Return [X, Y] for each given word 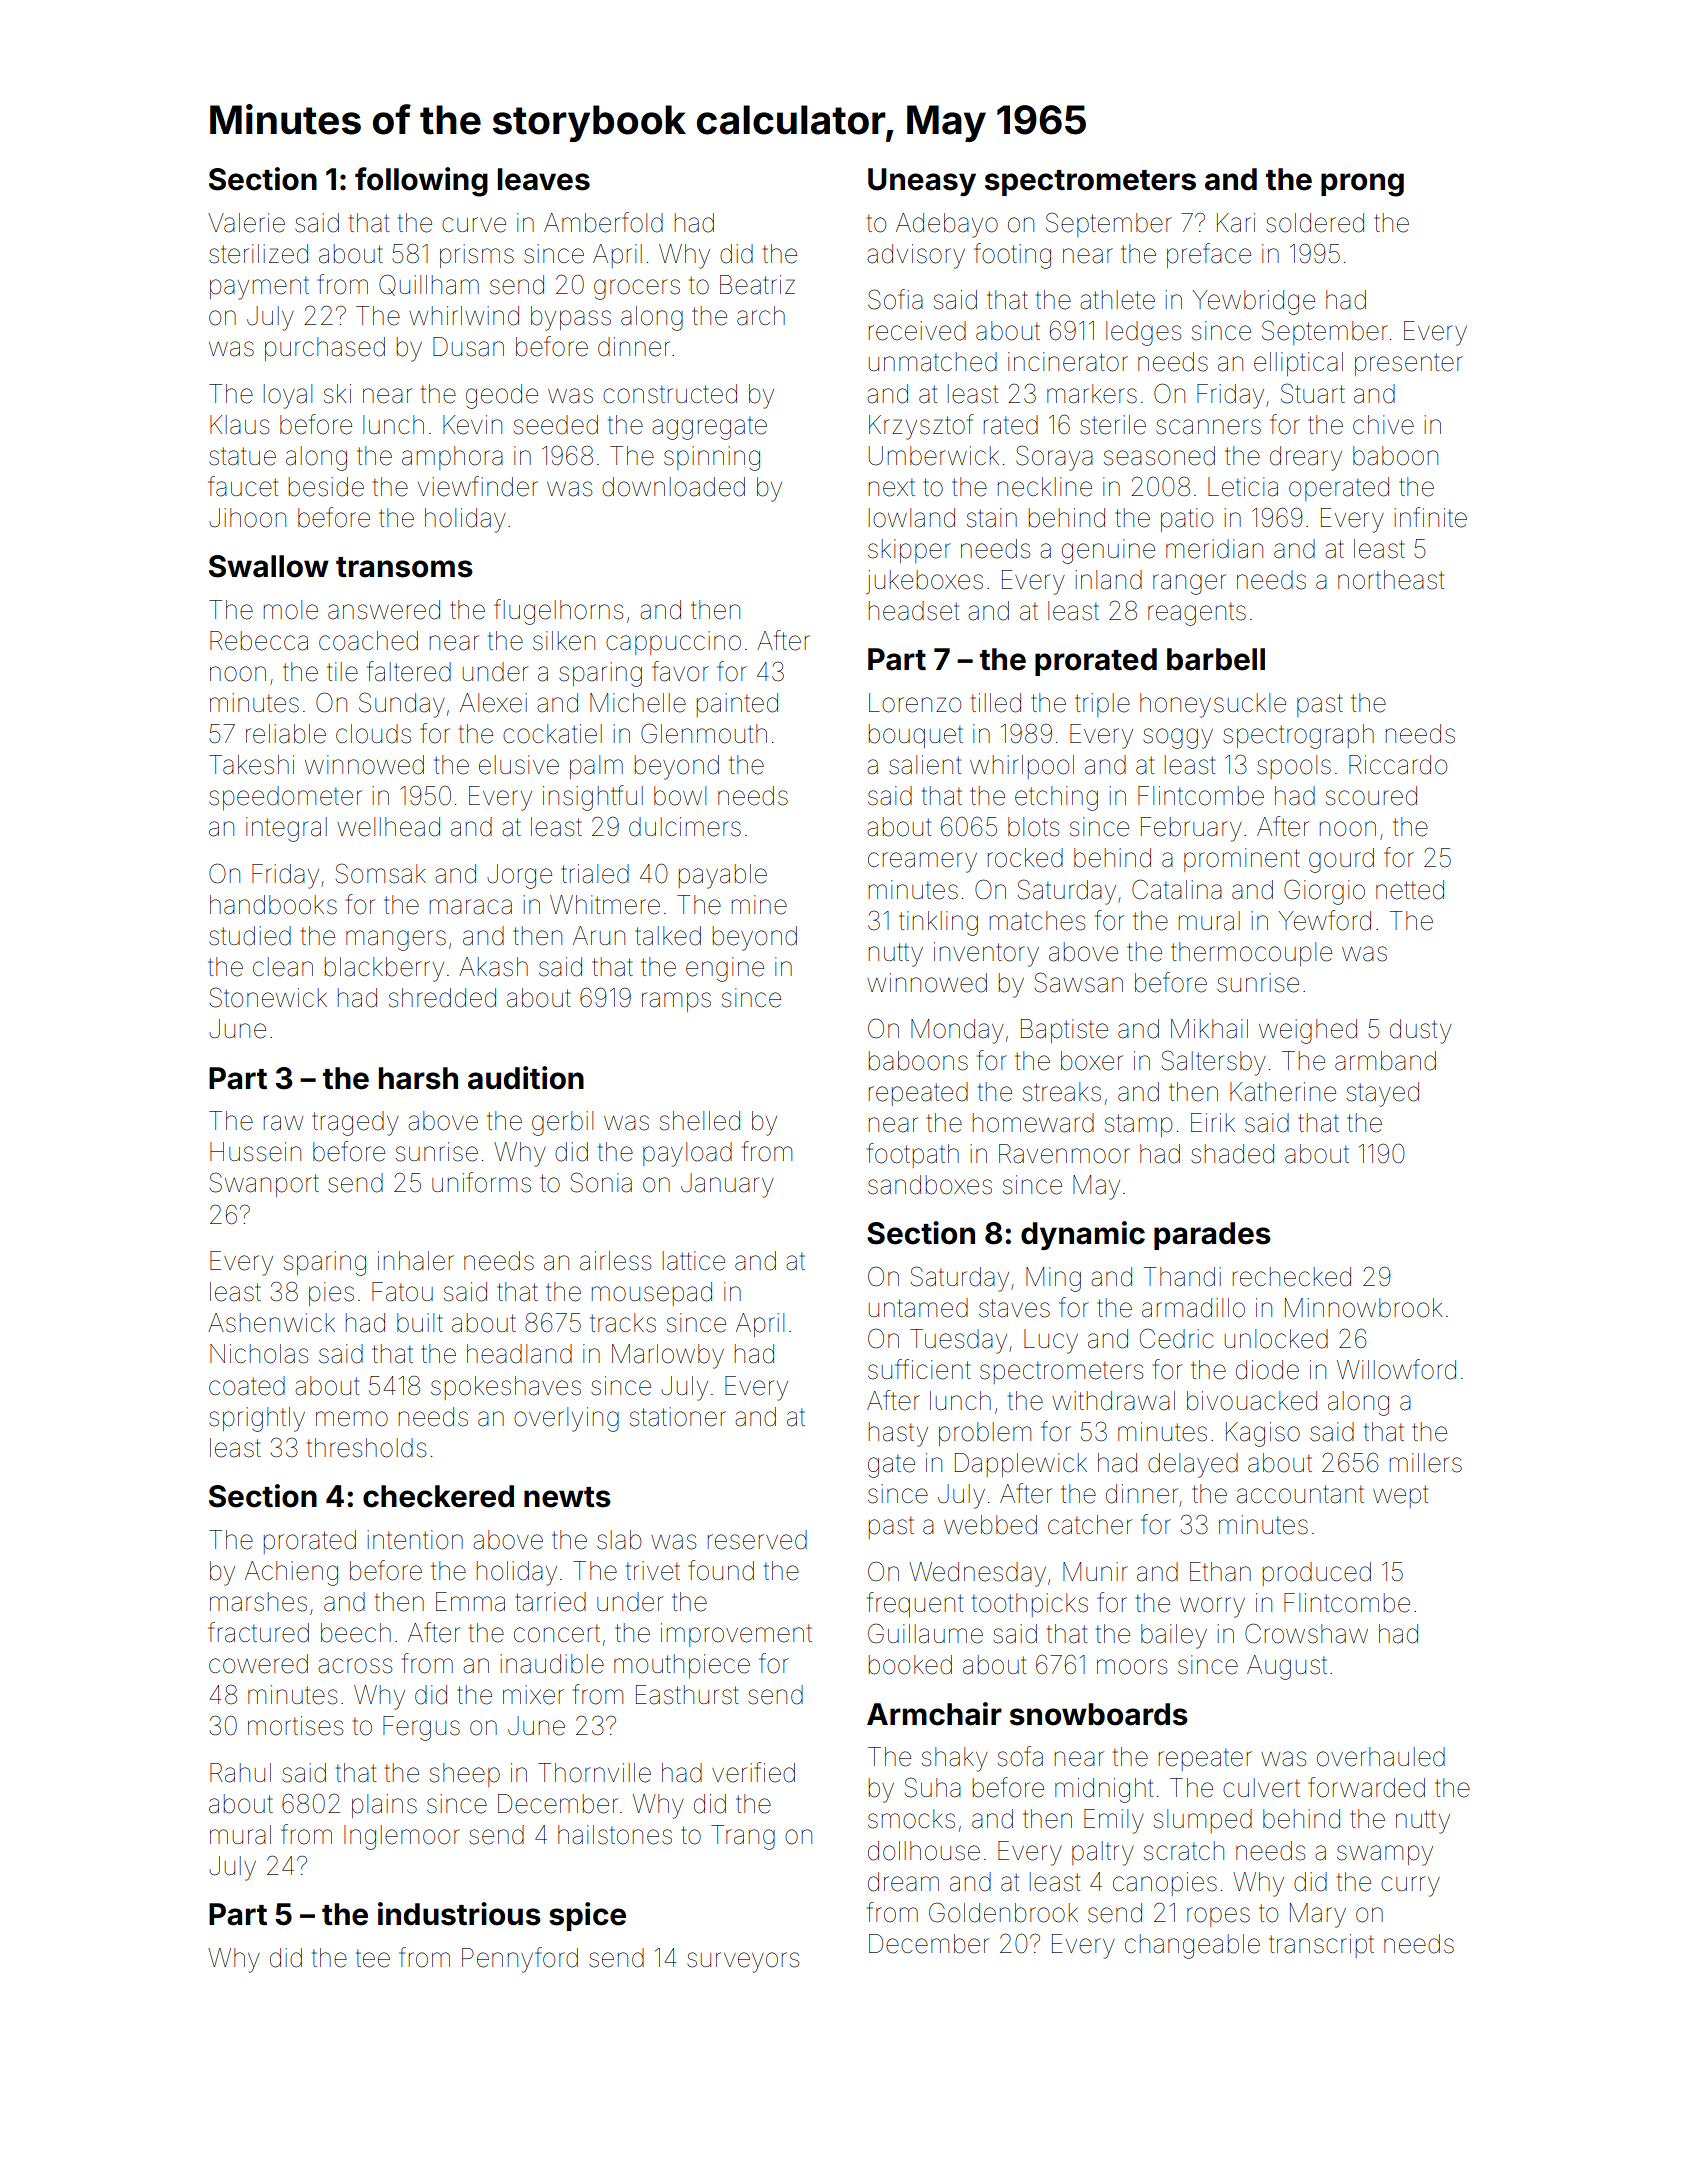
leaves [544, 179]
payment [259, 288]
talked [668, 936]
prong [1362, 185]
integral [286, 829]
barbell [1216, 659]
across [355, 1666]
